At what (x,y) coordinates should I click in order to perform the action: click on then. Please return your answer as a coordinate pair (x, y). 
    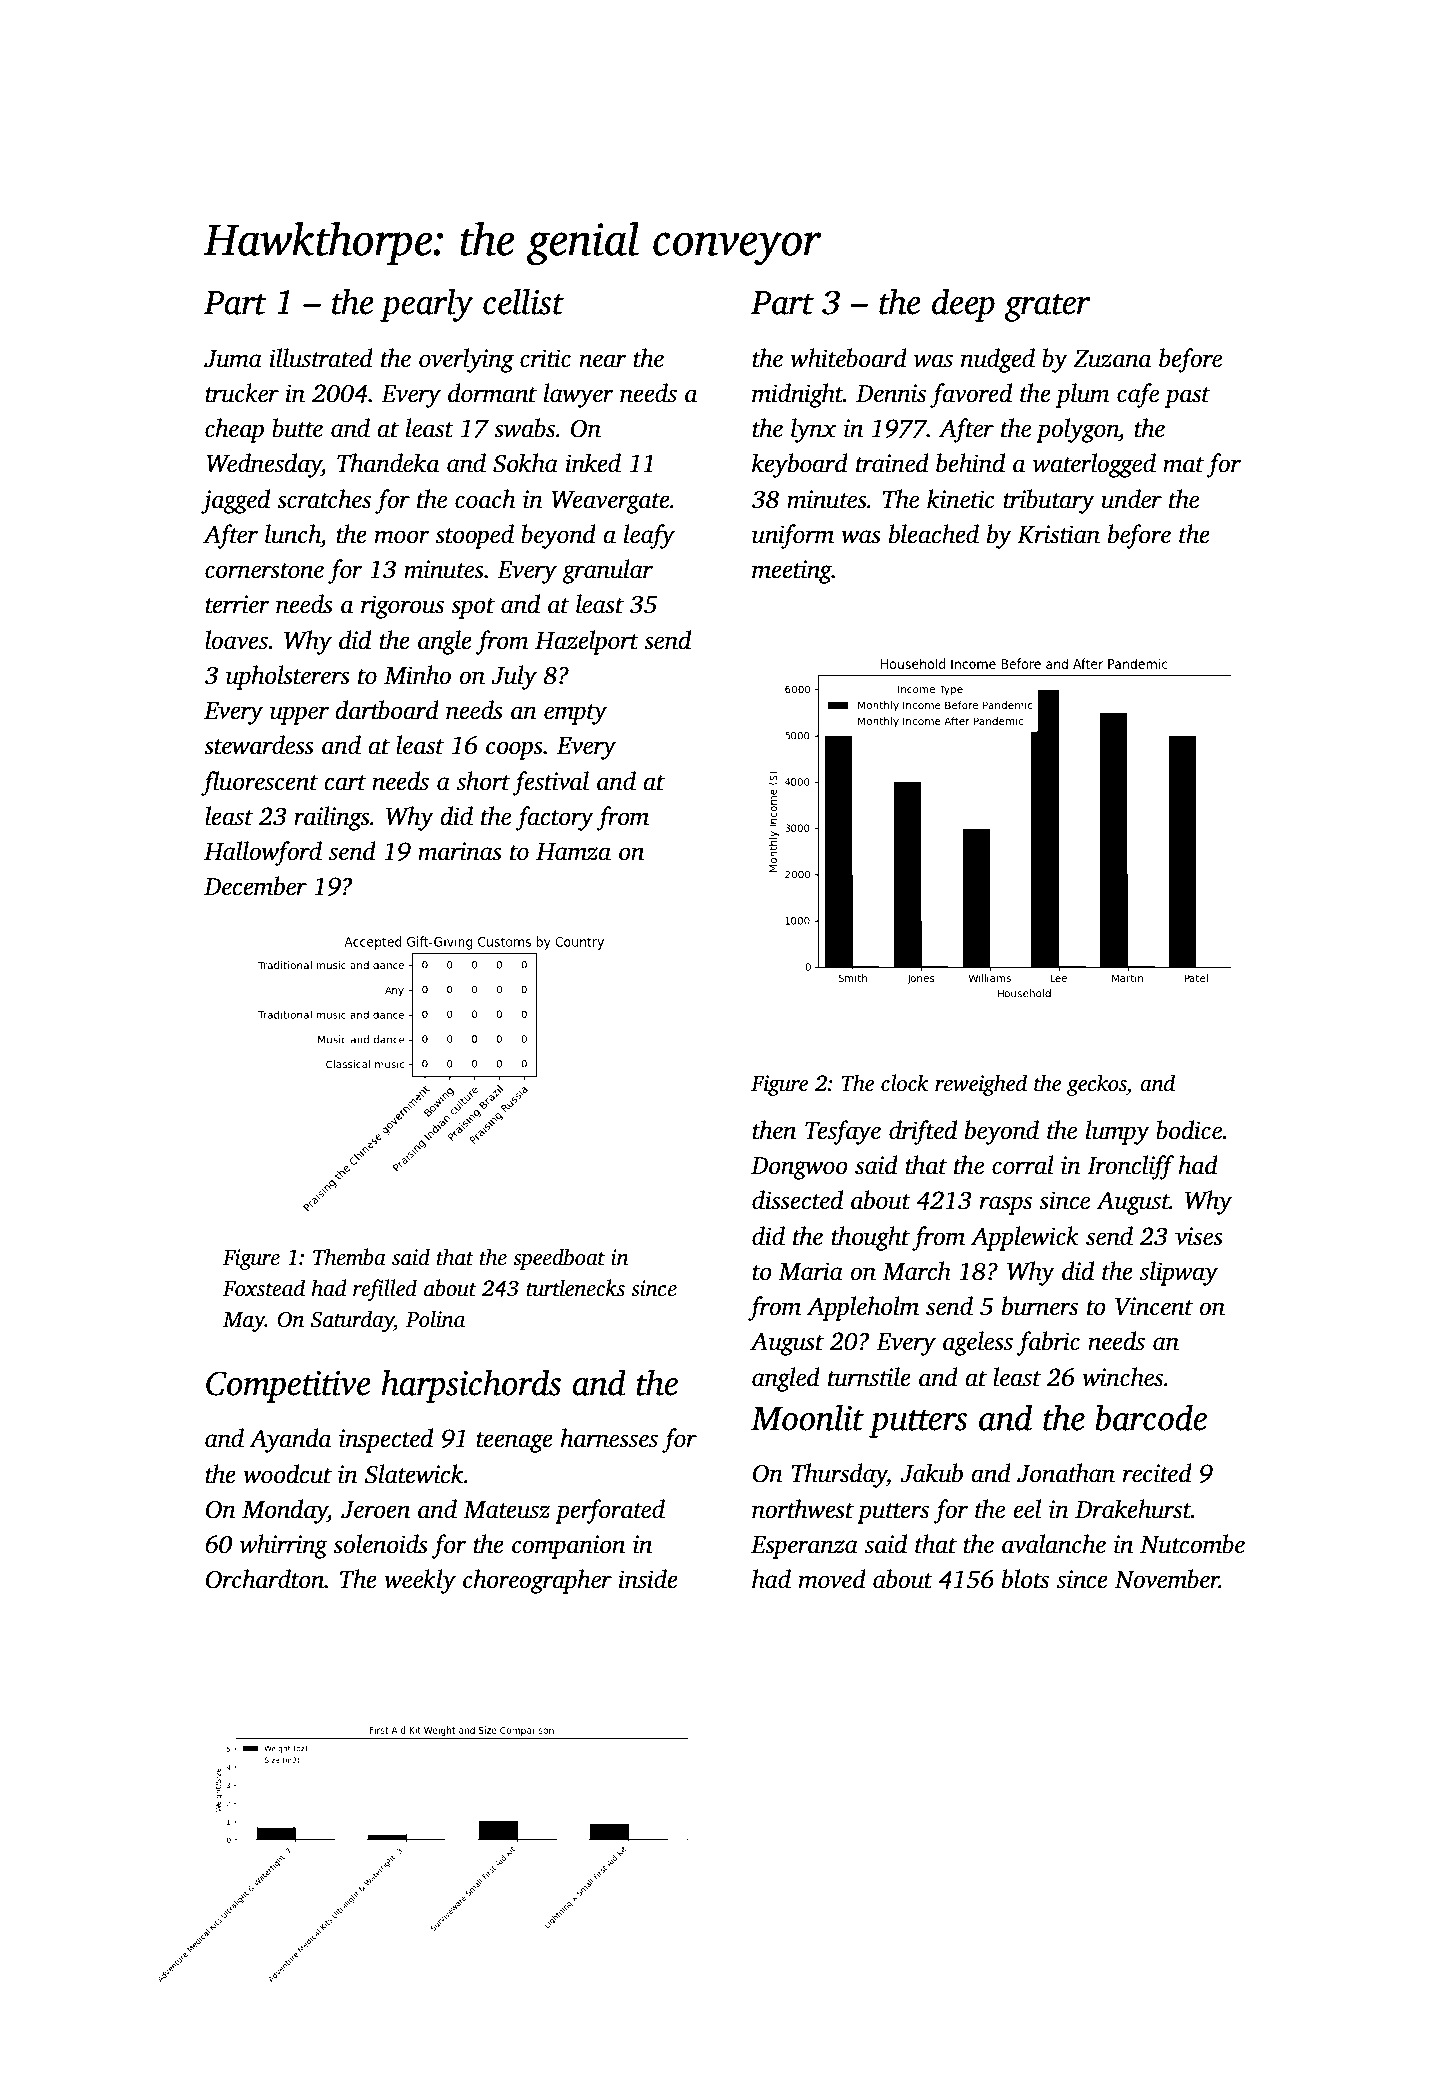
    Looking at the image, I should click on (774, 1130).
